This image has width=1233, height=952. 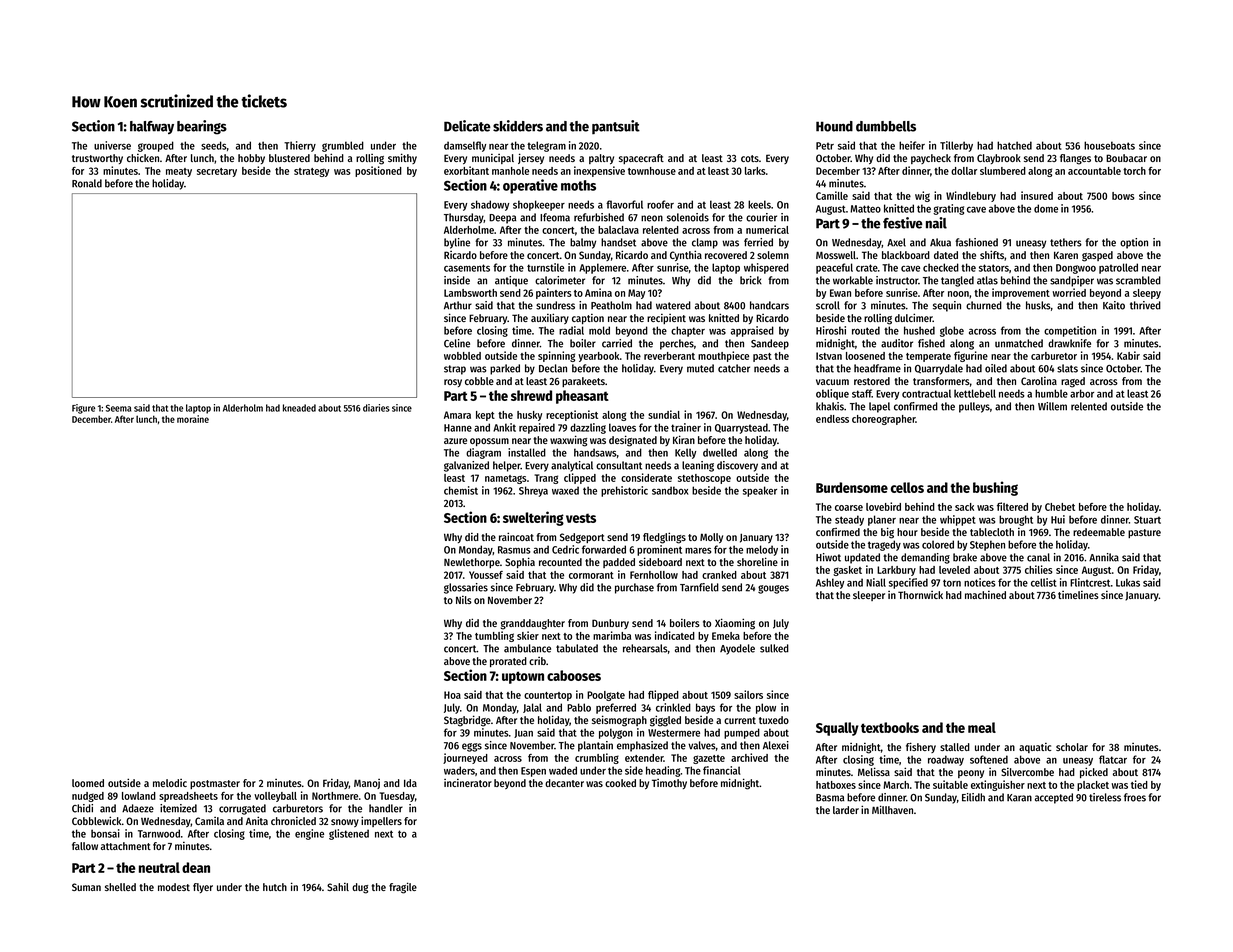 What do you see at coordinates (203, 888) in the image?
I see `flyer` at bounding box center [203, 888].
